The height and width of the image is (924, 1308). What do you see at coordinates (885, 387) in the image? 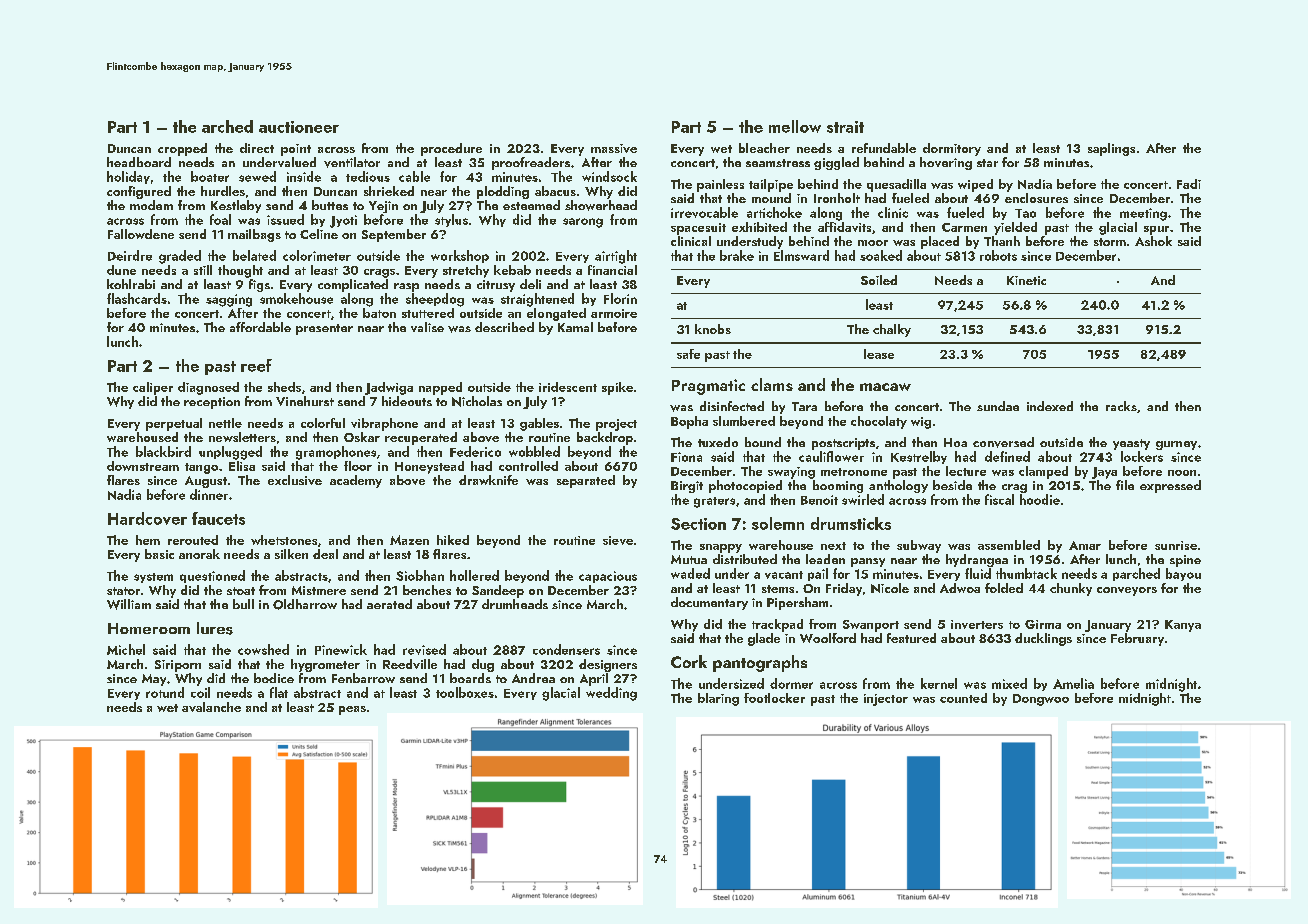
I see `macaw` at bounding box center [885, 387].
